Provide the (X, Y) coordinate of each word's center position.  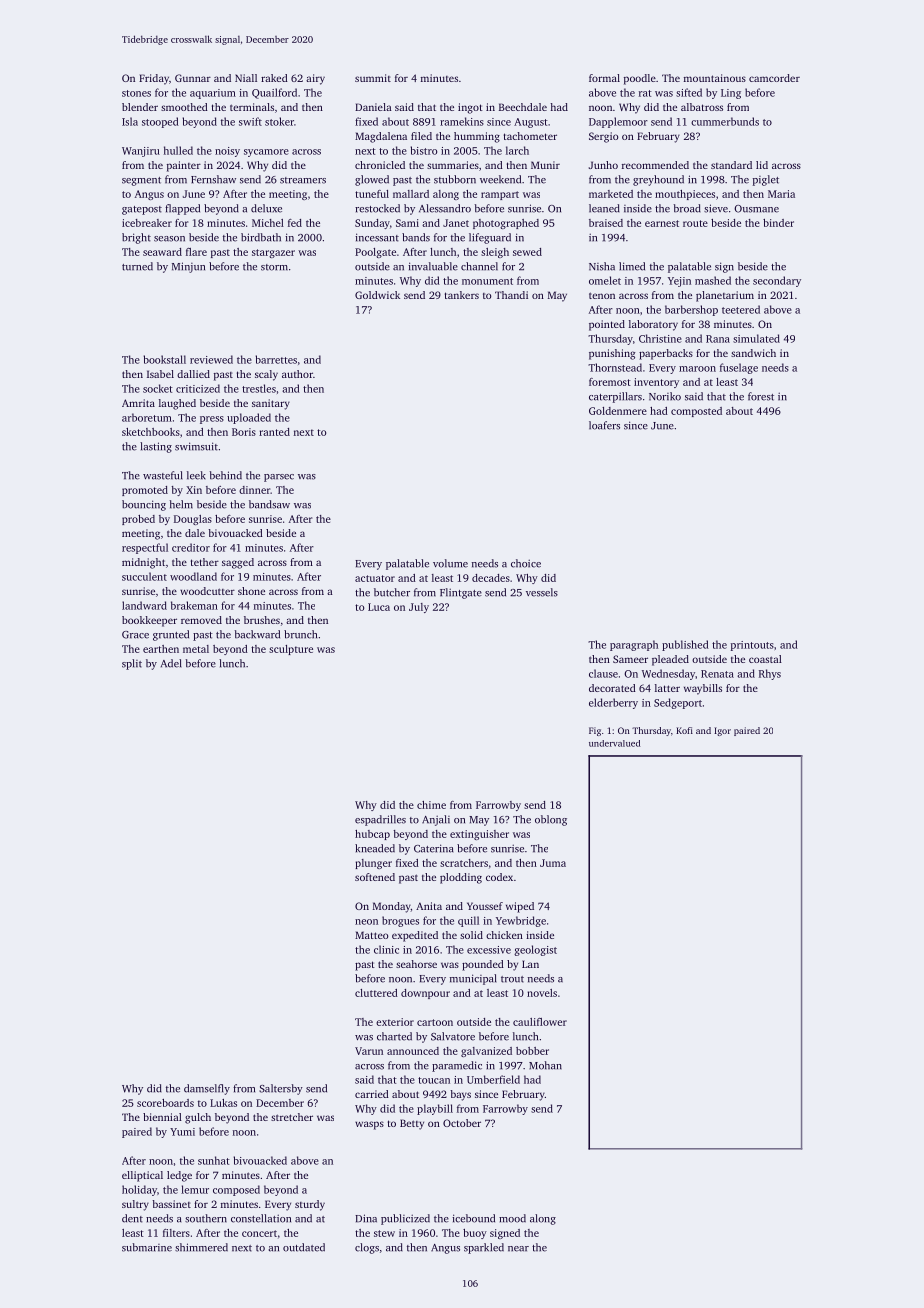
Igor (722, 731)
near (518, 1249)
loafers (604, 425)
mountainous (715, 78)
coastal (765, 659)
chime (431, 805)
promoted (145, 491)
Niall (246, 78)
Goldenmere (618, 411)
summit (373, 78)
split (132, 664)
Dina (366, 1218)
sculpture (291, 650)
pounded (483, 965)
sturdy (310, 1205)
